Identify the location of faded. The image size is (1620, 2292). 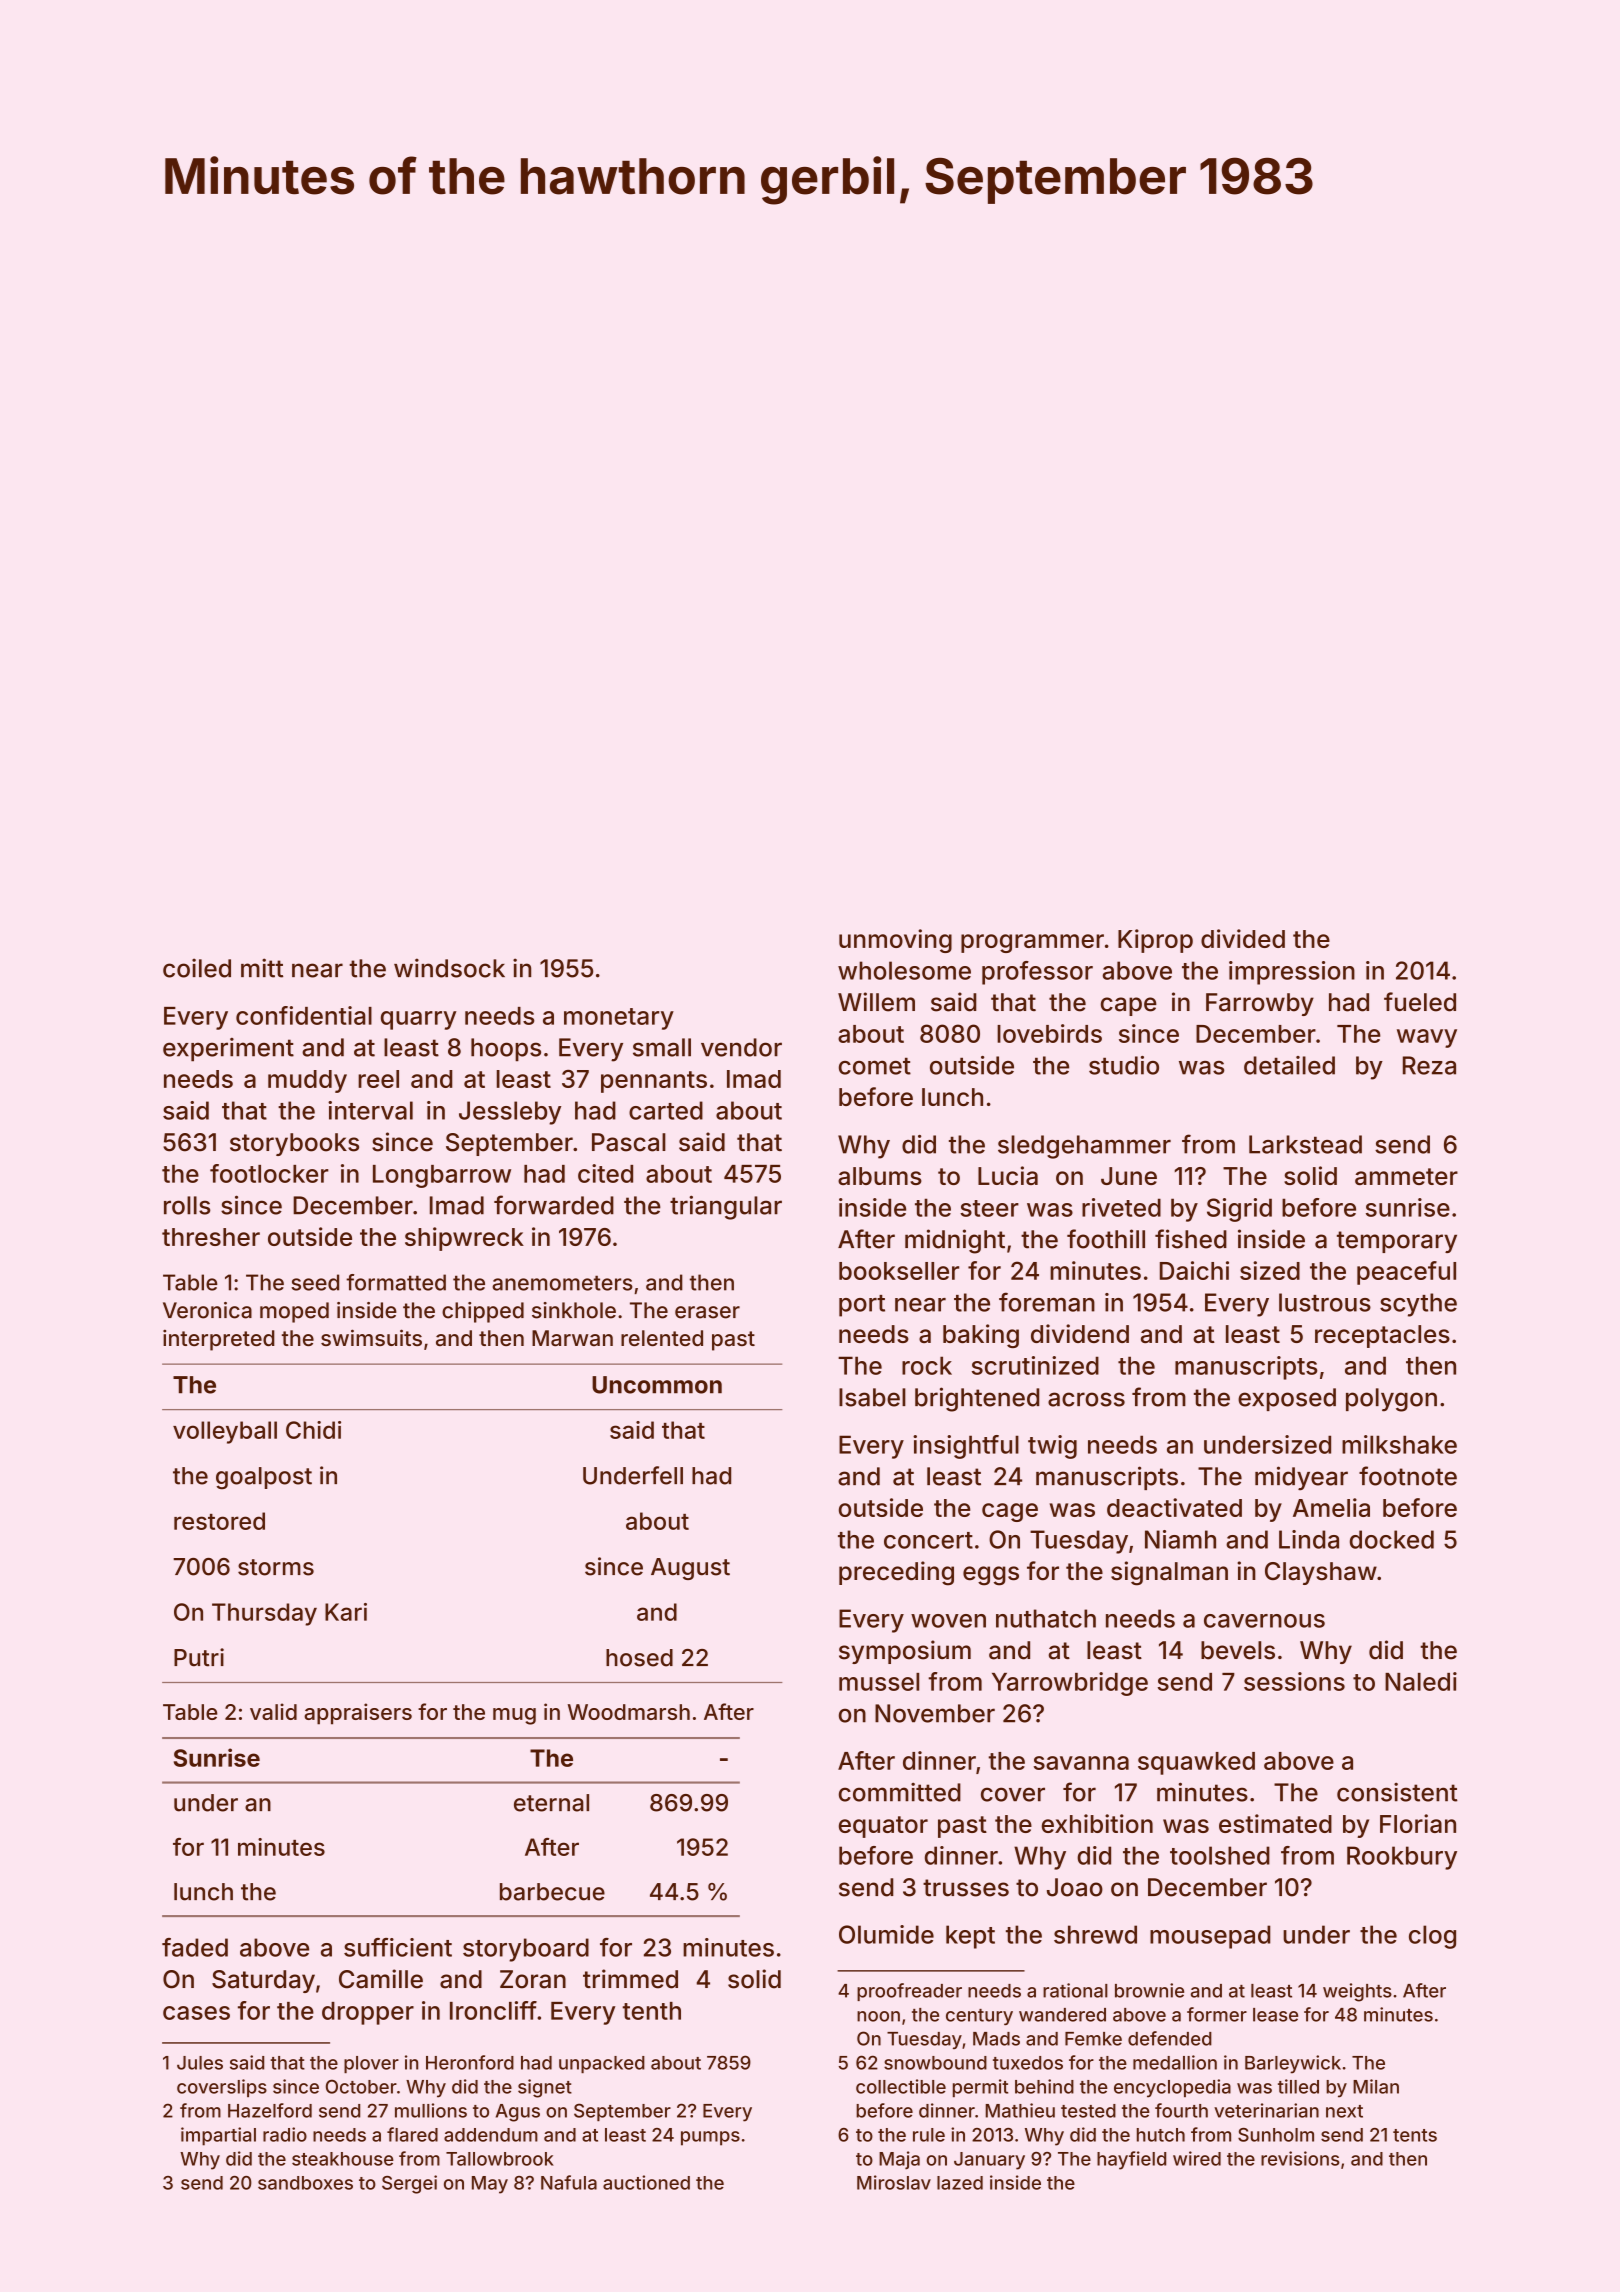
(195, 1947).
